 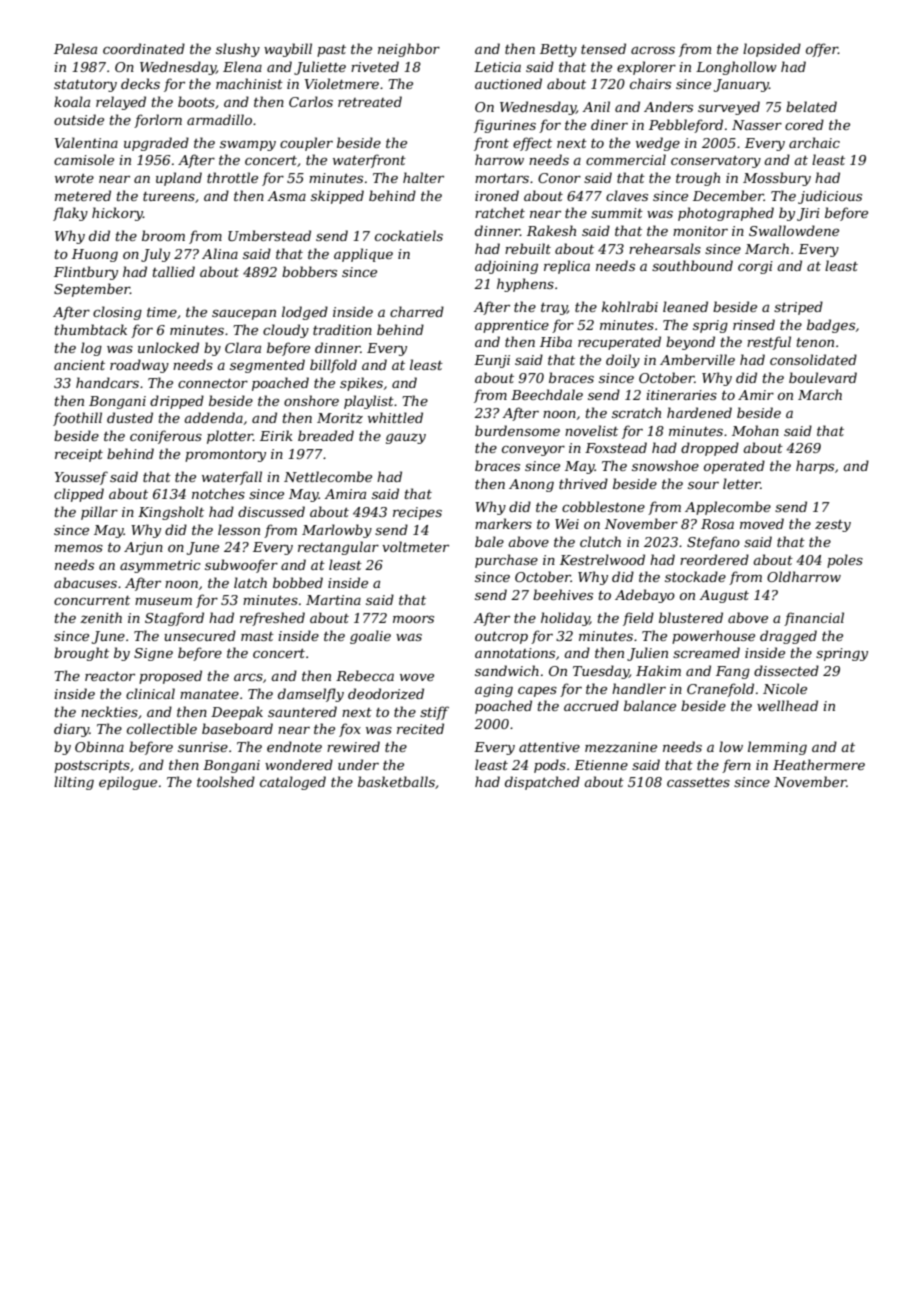 I want to click on tenon, so click(x=815, y=342).
